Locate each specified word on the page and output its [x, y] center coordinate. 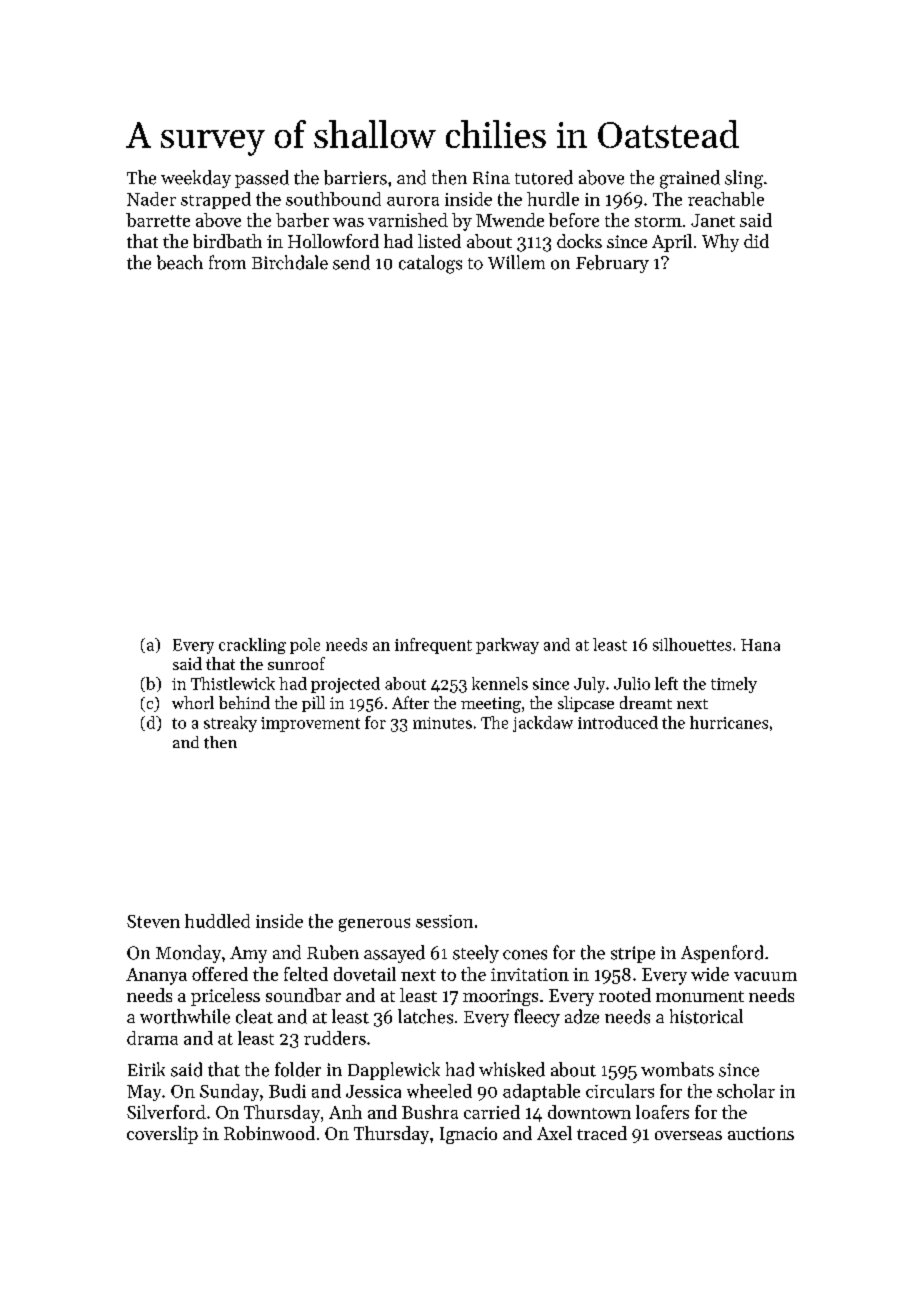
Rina [491, 177]
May [144, 1093]
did [756, 241]
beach [180, 262]
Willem [516, 262]
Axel [554, 1133]
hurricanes [729, 722]
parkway [507, 646]
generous [374, 925]
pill [313, 704]
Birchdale [290, 262]
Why [720, 243]
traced [602, 1133]
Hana [760, 645]
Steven [153, 921]
